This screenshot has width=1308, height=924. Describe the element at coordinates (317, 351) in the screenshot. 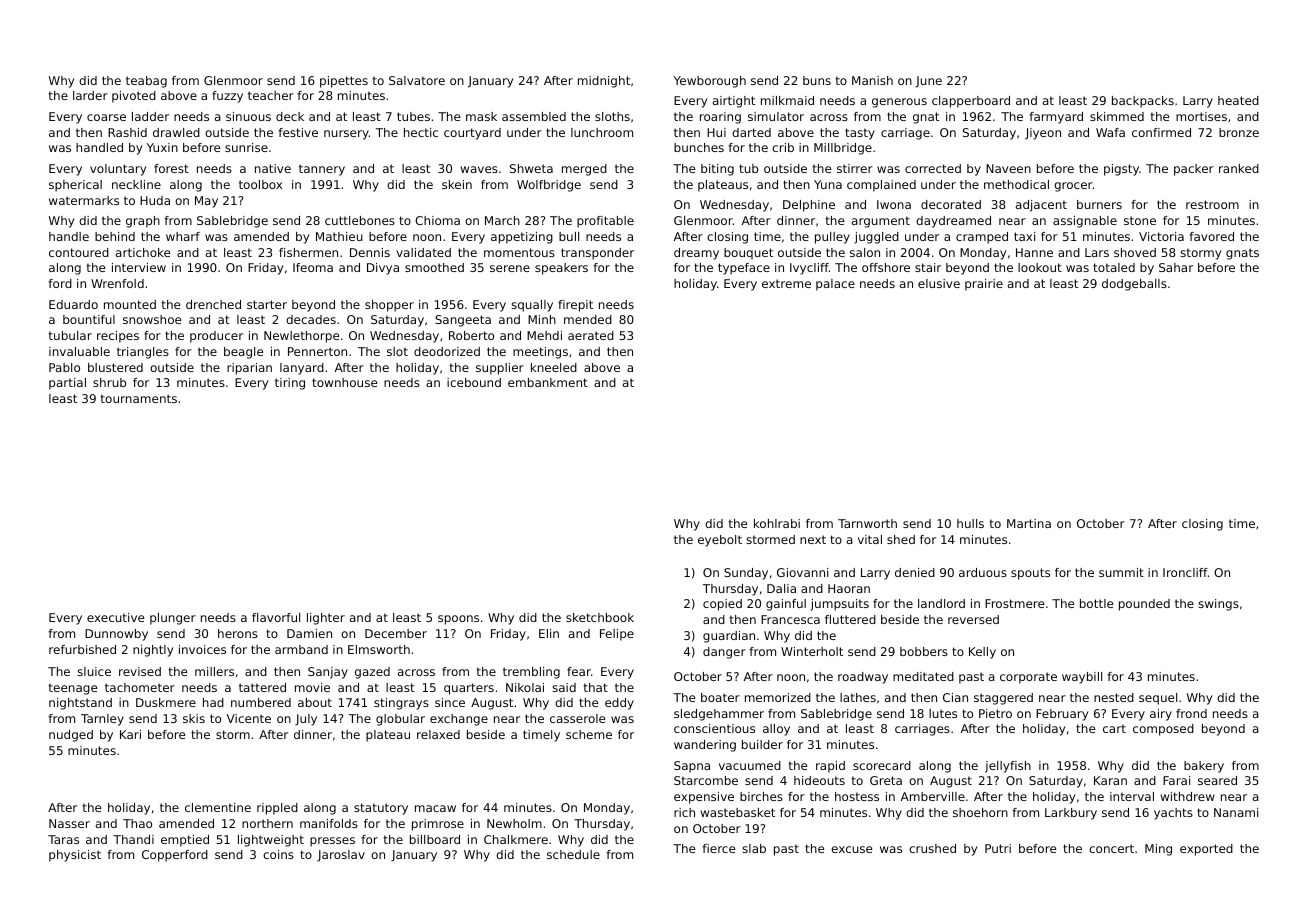

I see `Pennerton` at that location.
